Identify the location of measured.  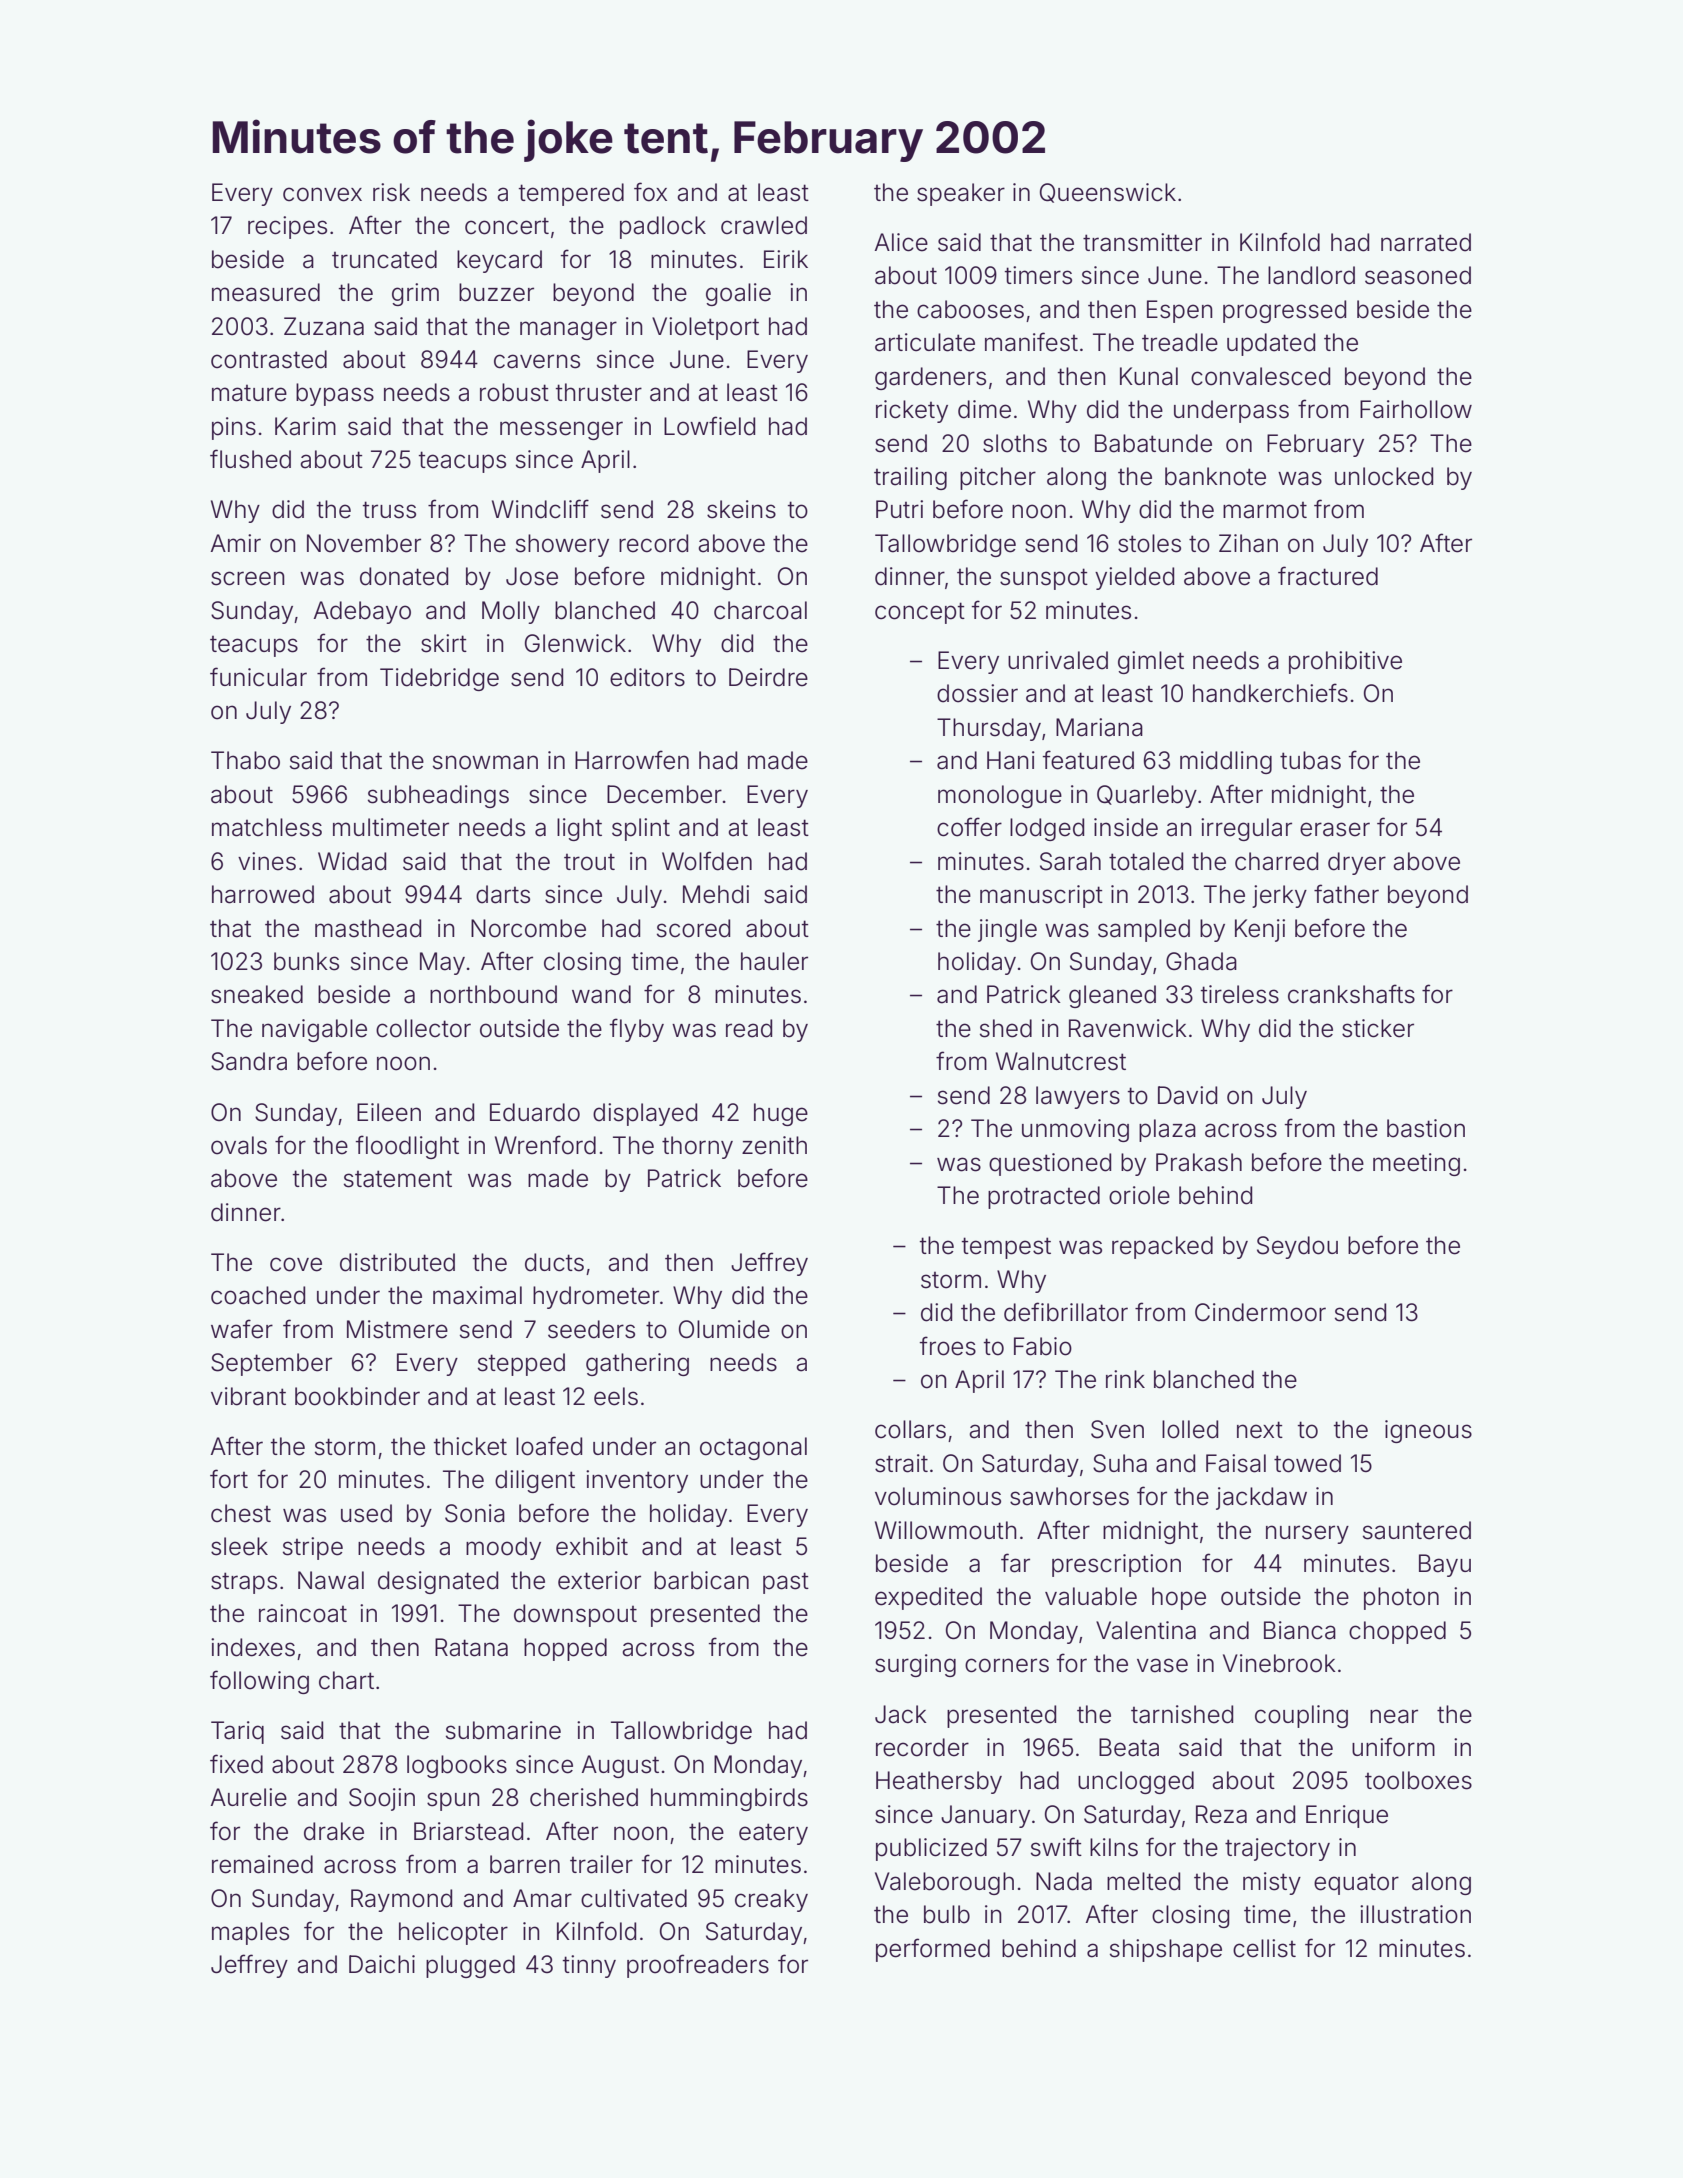
(266, 292).
